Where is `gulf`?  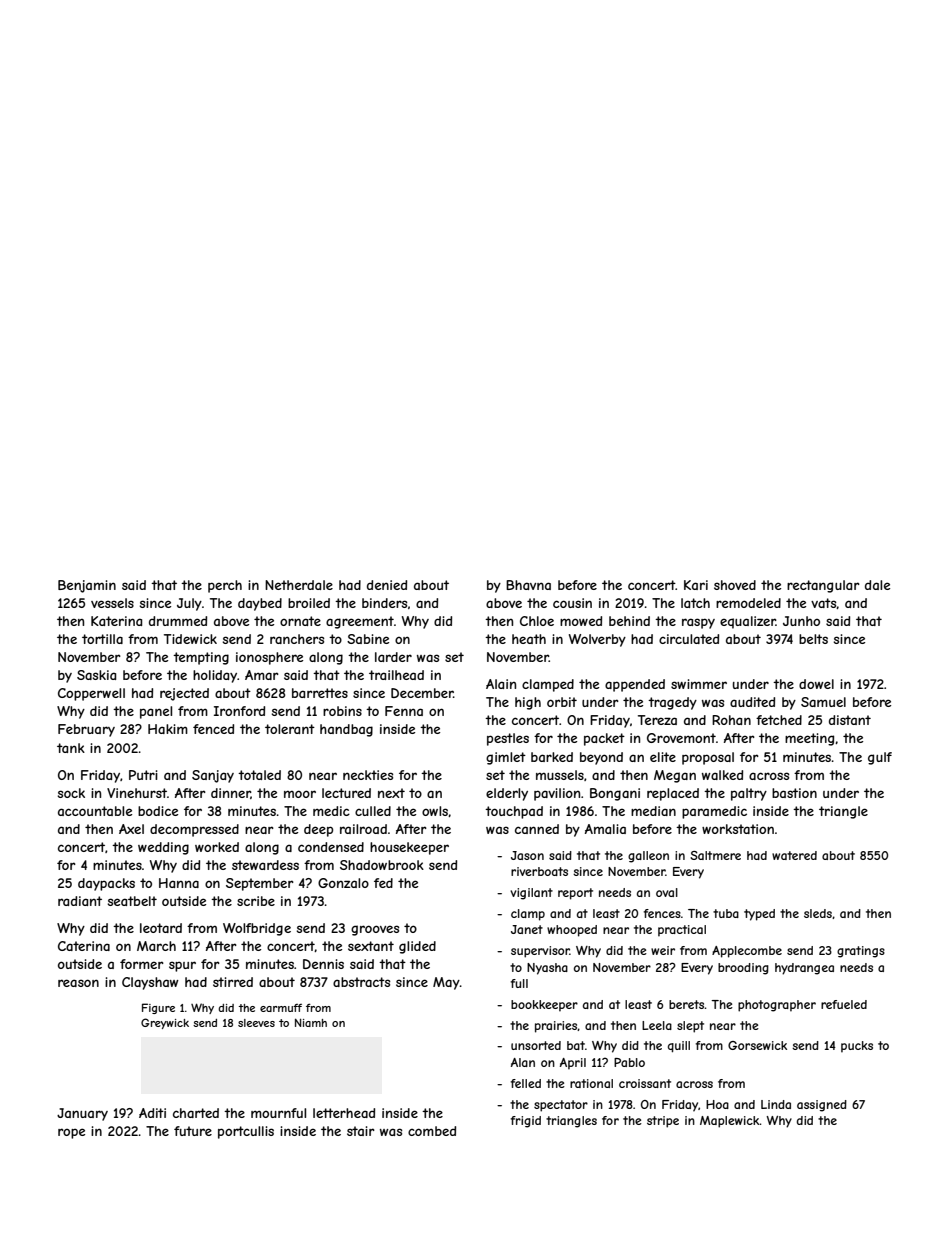
gulf is located at coordinates (880, 758).
